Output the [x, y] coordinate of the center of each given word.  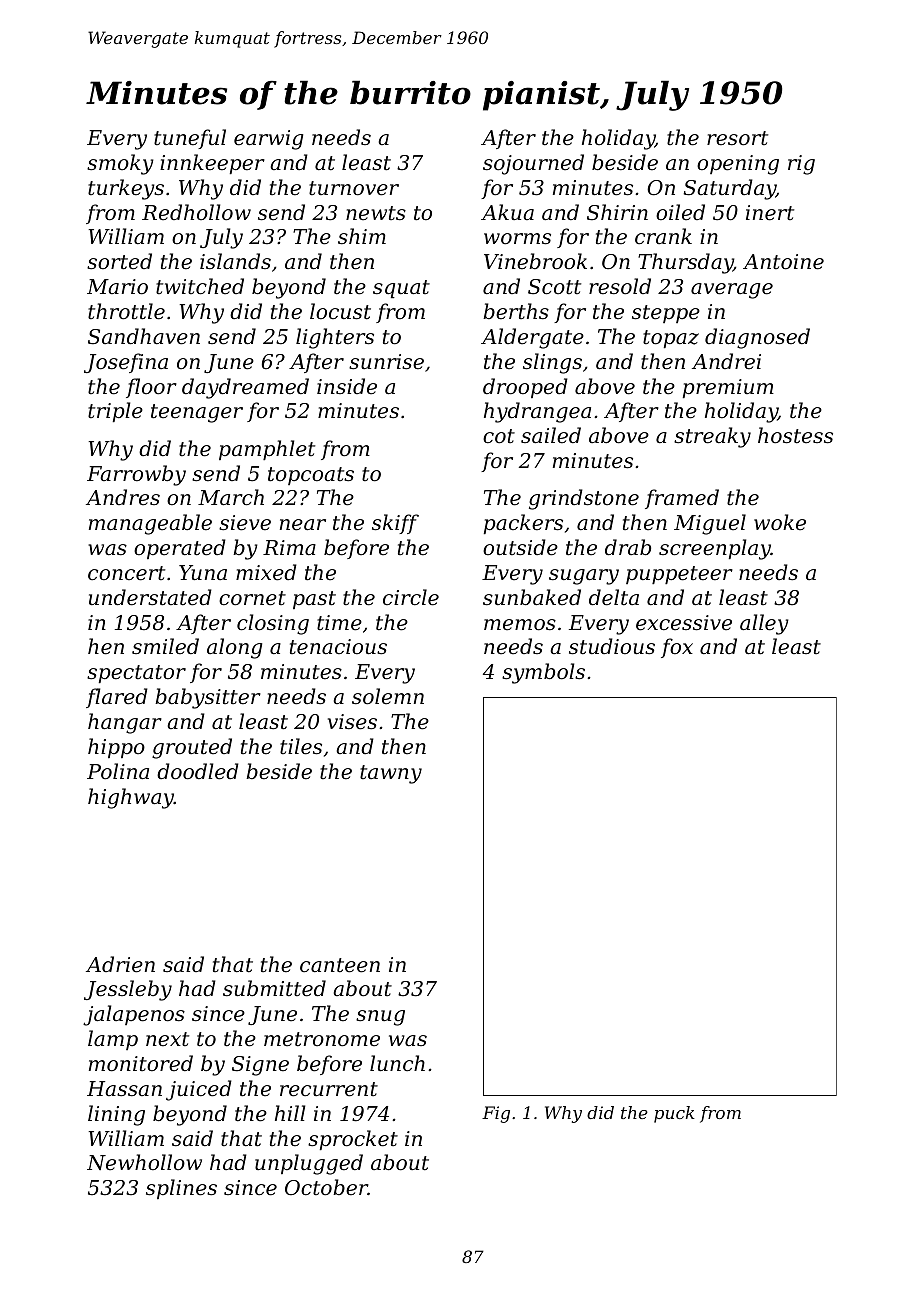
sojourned [533, 164]
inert [770, 213]
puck [674, 1114]
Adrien [120, 964]
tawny [391, 774]
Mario [117, 287]
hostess [795, 435]
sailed [551, 435]
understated [150, 597]
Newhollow [144, 1162]
